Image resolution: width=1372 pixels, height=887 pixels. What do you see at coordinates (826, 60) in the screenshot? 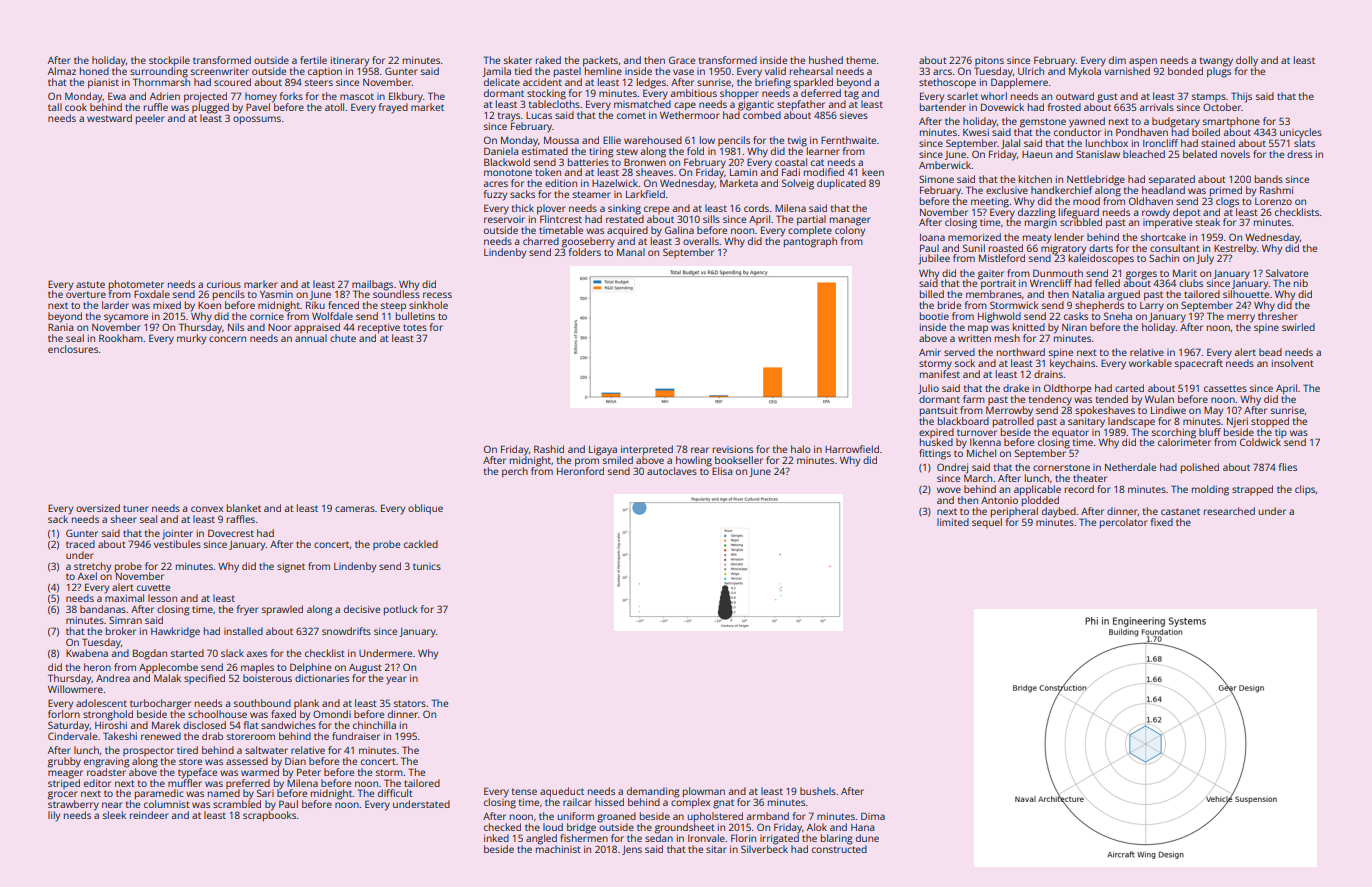
I see `hushed` at bounding box center [826, 60].
